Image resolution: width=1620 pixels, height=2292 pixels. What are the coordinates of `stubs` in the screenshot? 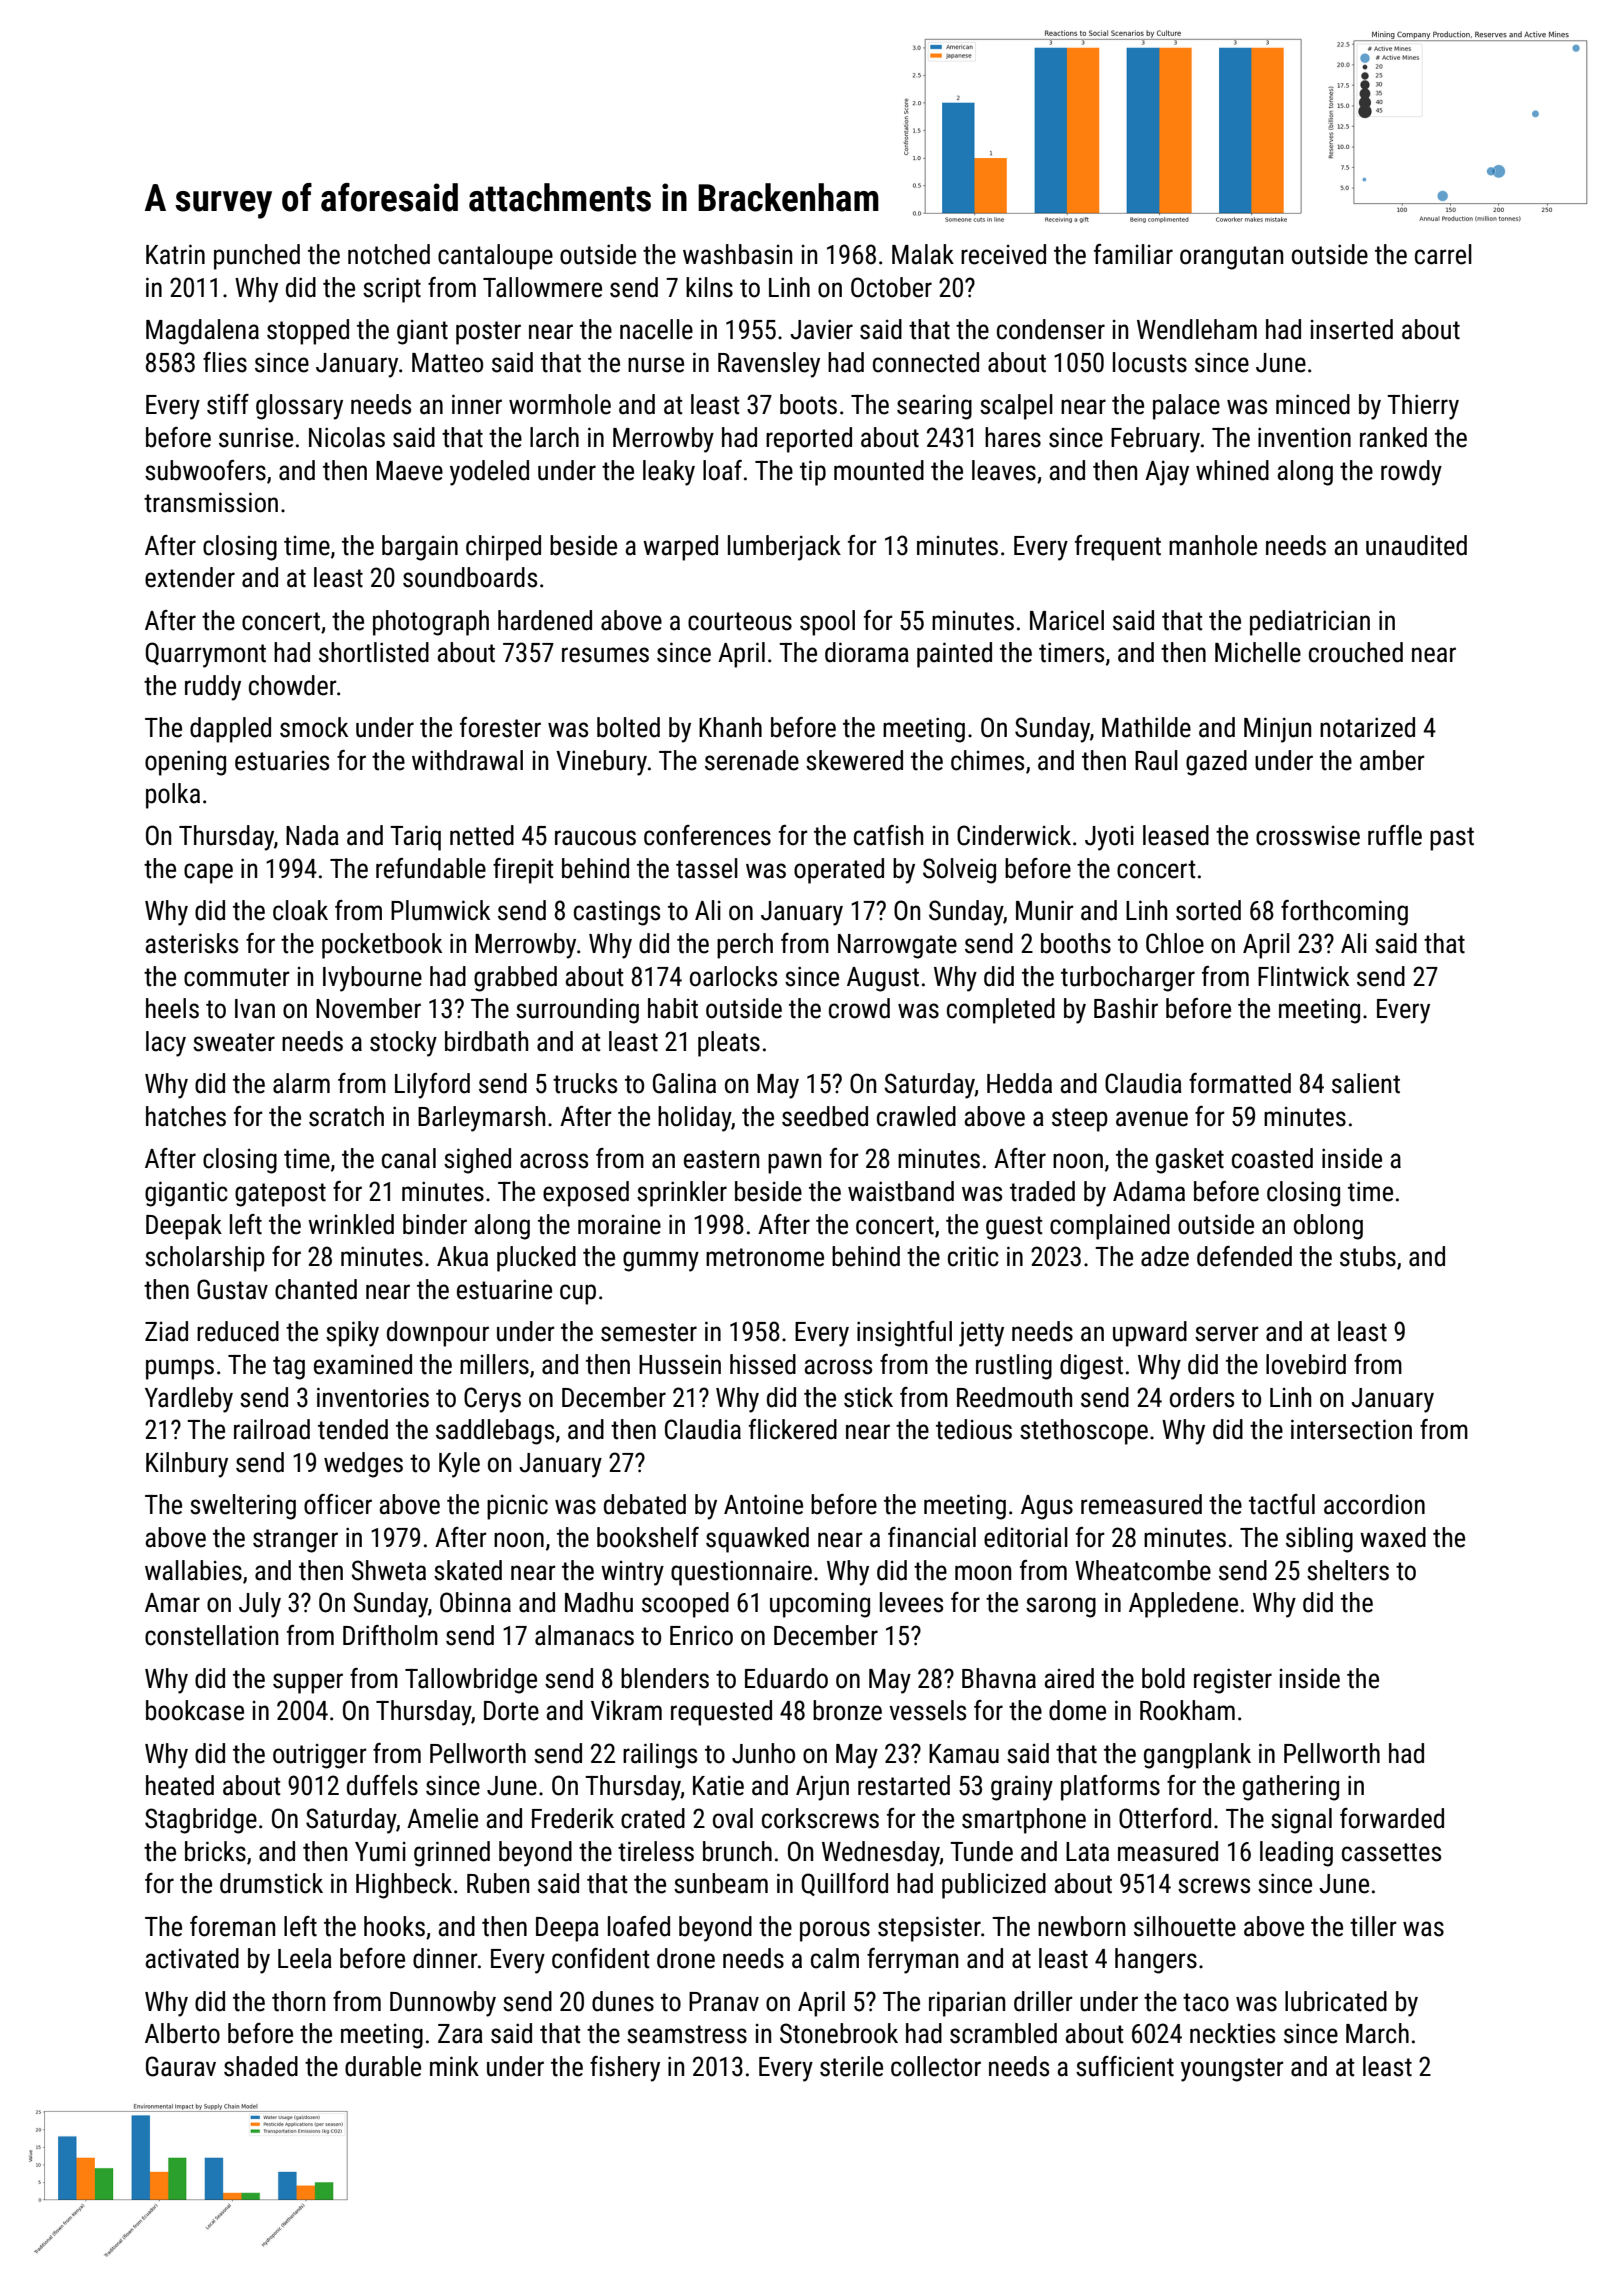 It's located at (1368, 1256).
